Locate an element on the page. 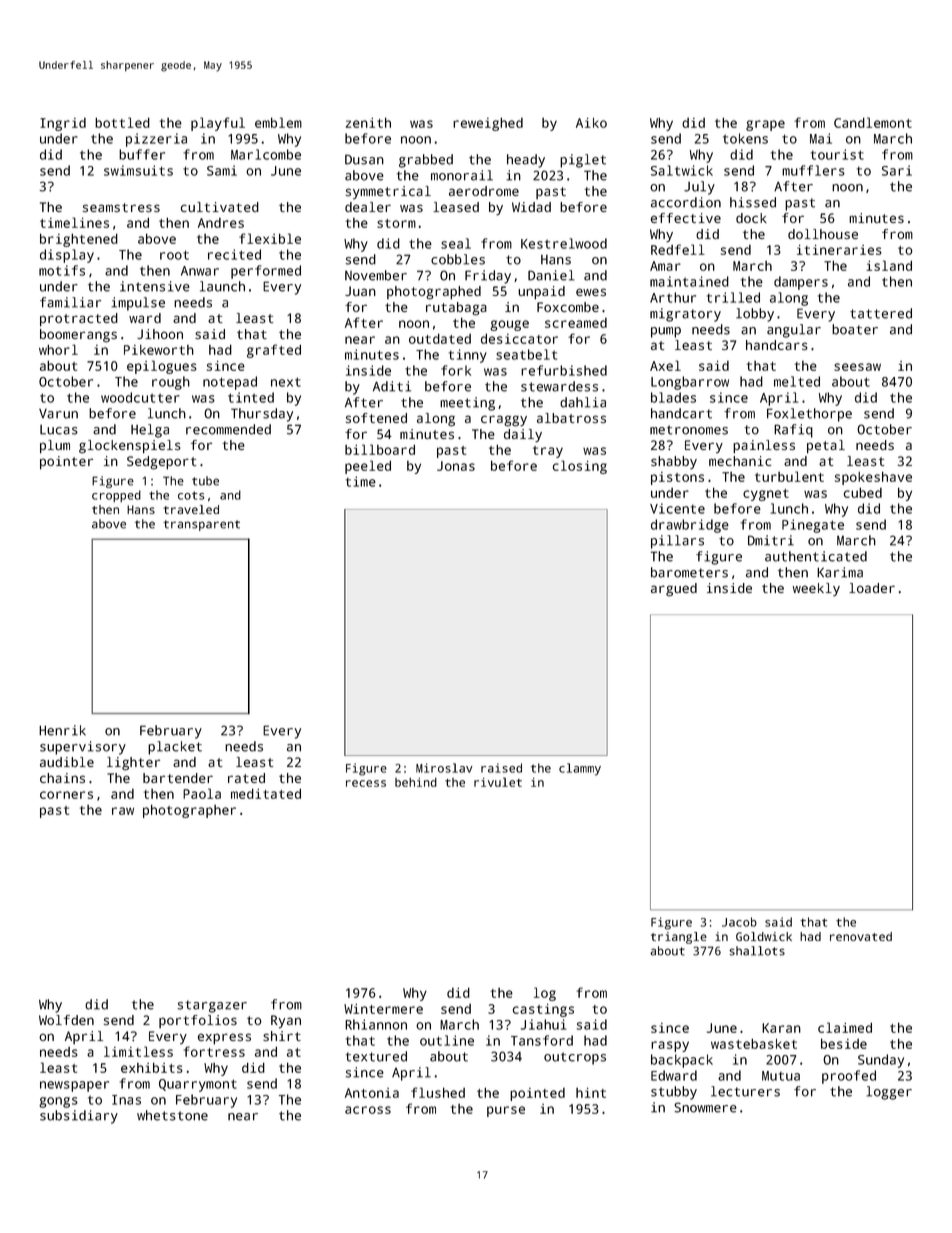 The height and width of the page is (1233, 952). Sedgeport is located at coordinates (161, 463).
